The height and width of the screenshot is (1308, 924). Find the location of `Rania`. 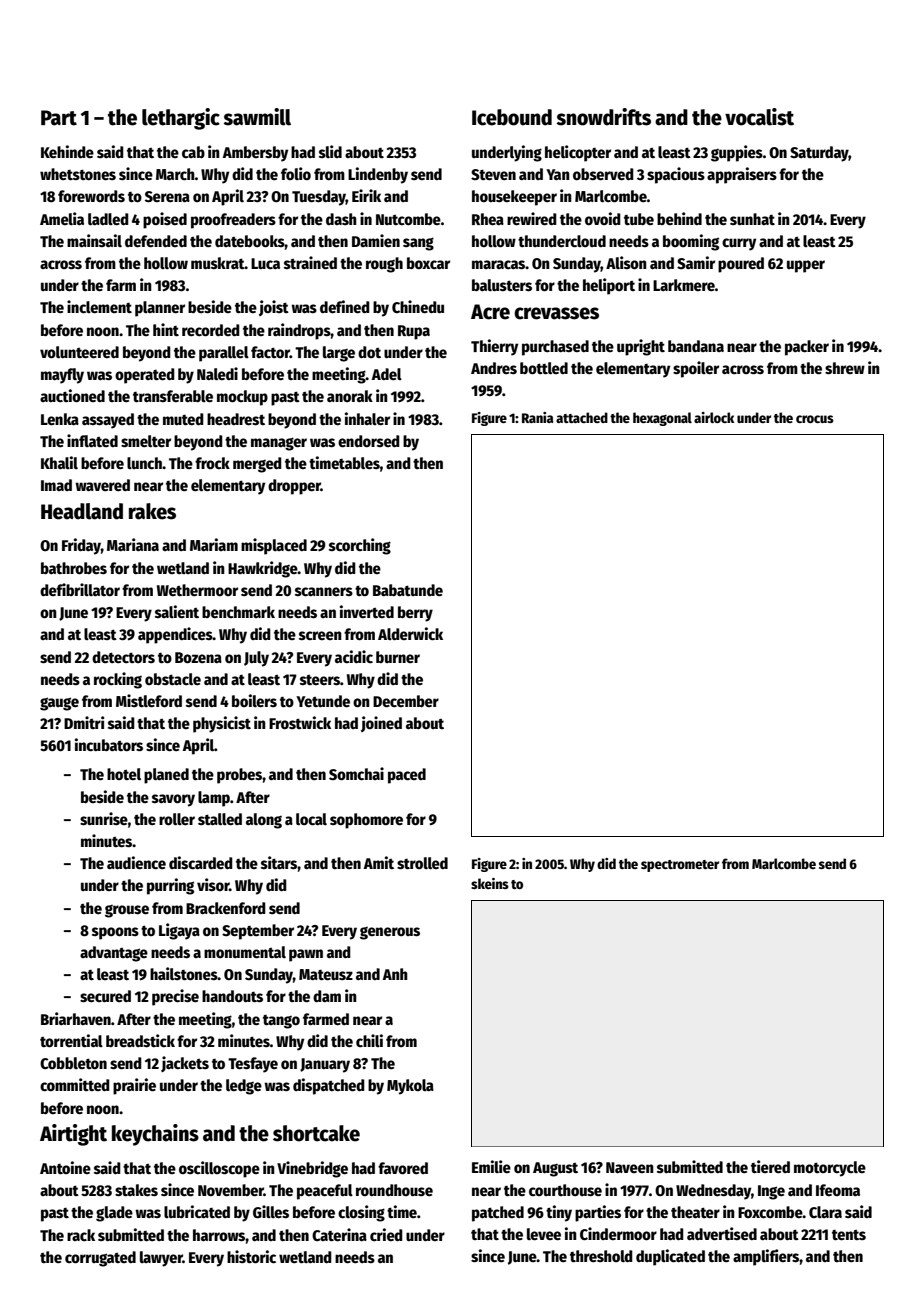

Rania is located at coordinates (537, 417).
